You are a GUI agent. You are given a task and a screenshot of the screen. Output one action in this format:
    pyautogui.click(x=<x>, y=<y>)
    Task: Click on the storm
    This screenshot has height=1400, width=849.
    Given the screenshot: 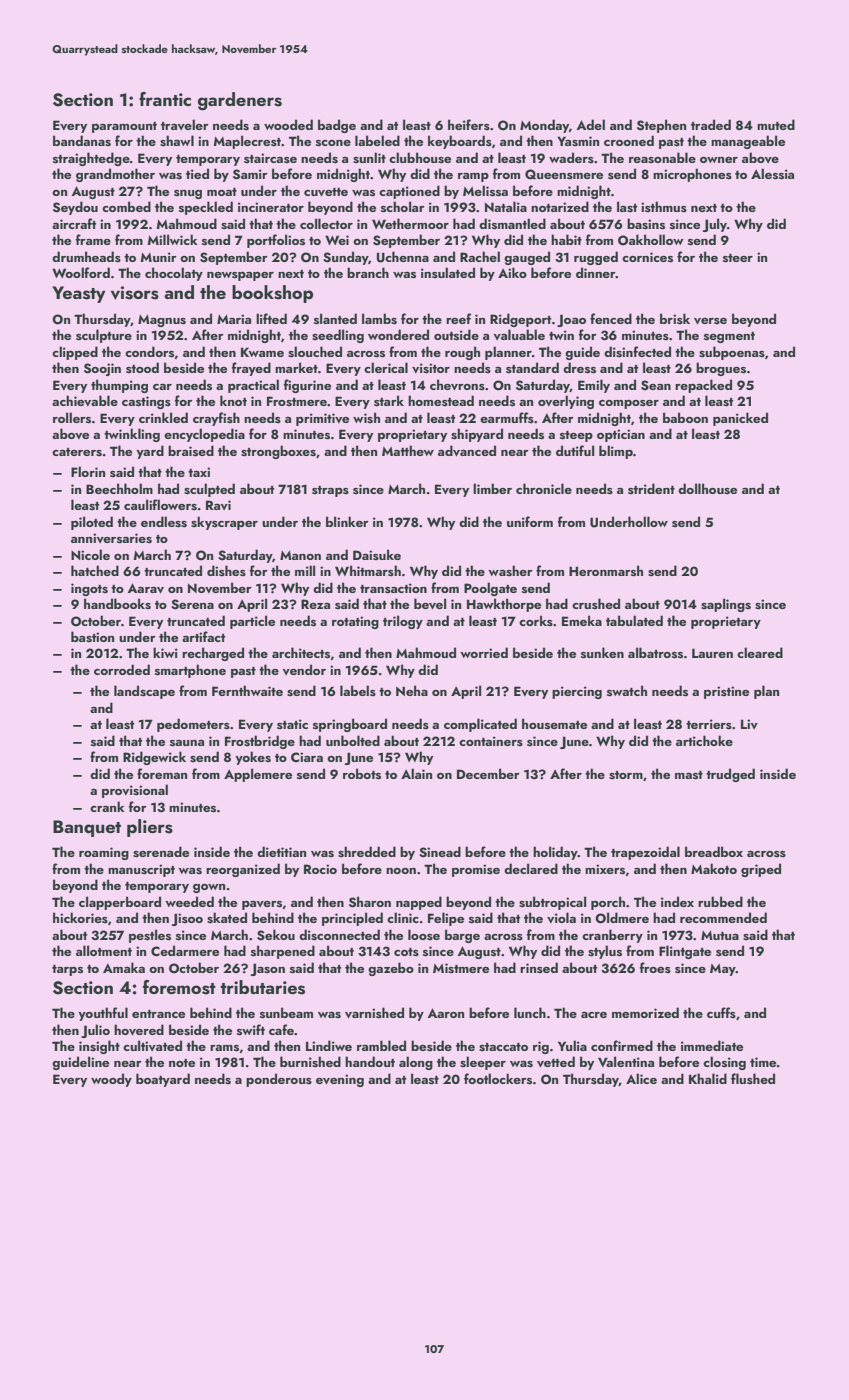 What is the action you would take?
    pyautogui.click(x=626, y=775)
